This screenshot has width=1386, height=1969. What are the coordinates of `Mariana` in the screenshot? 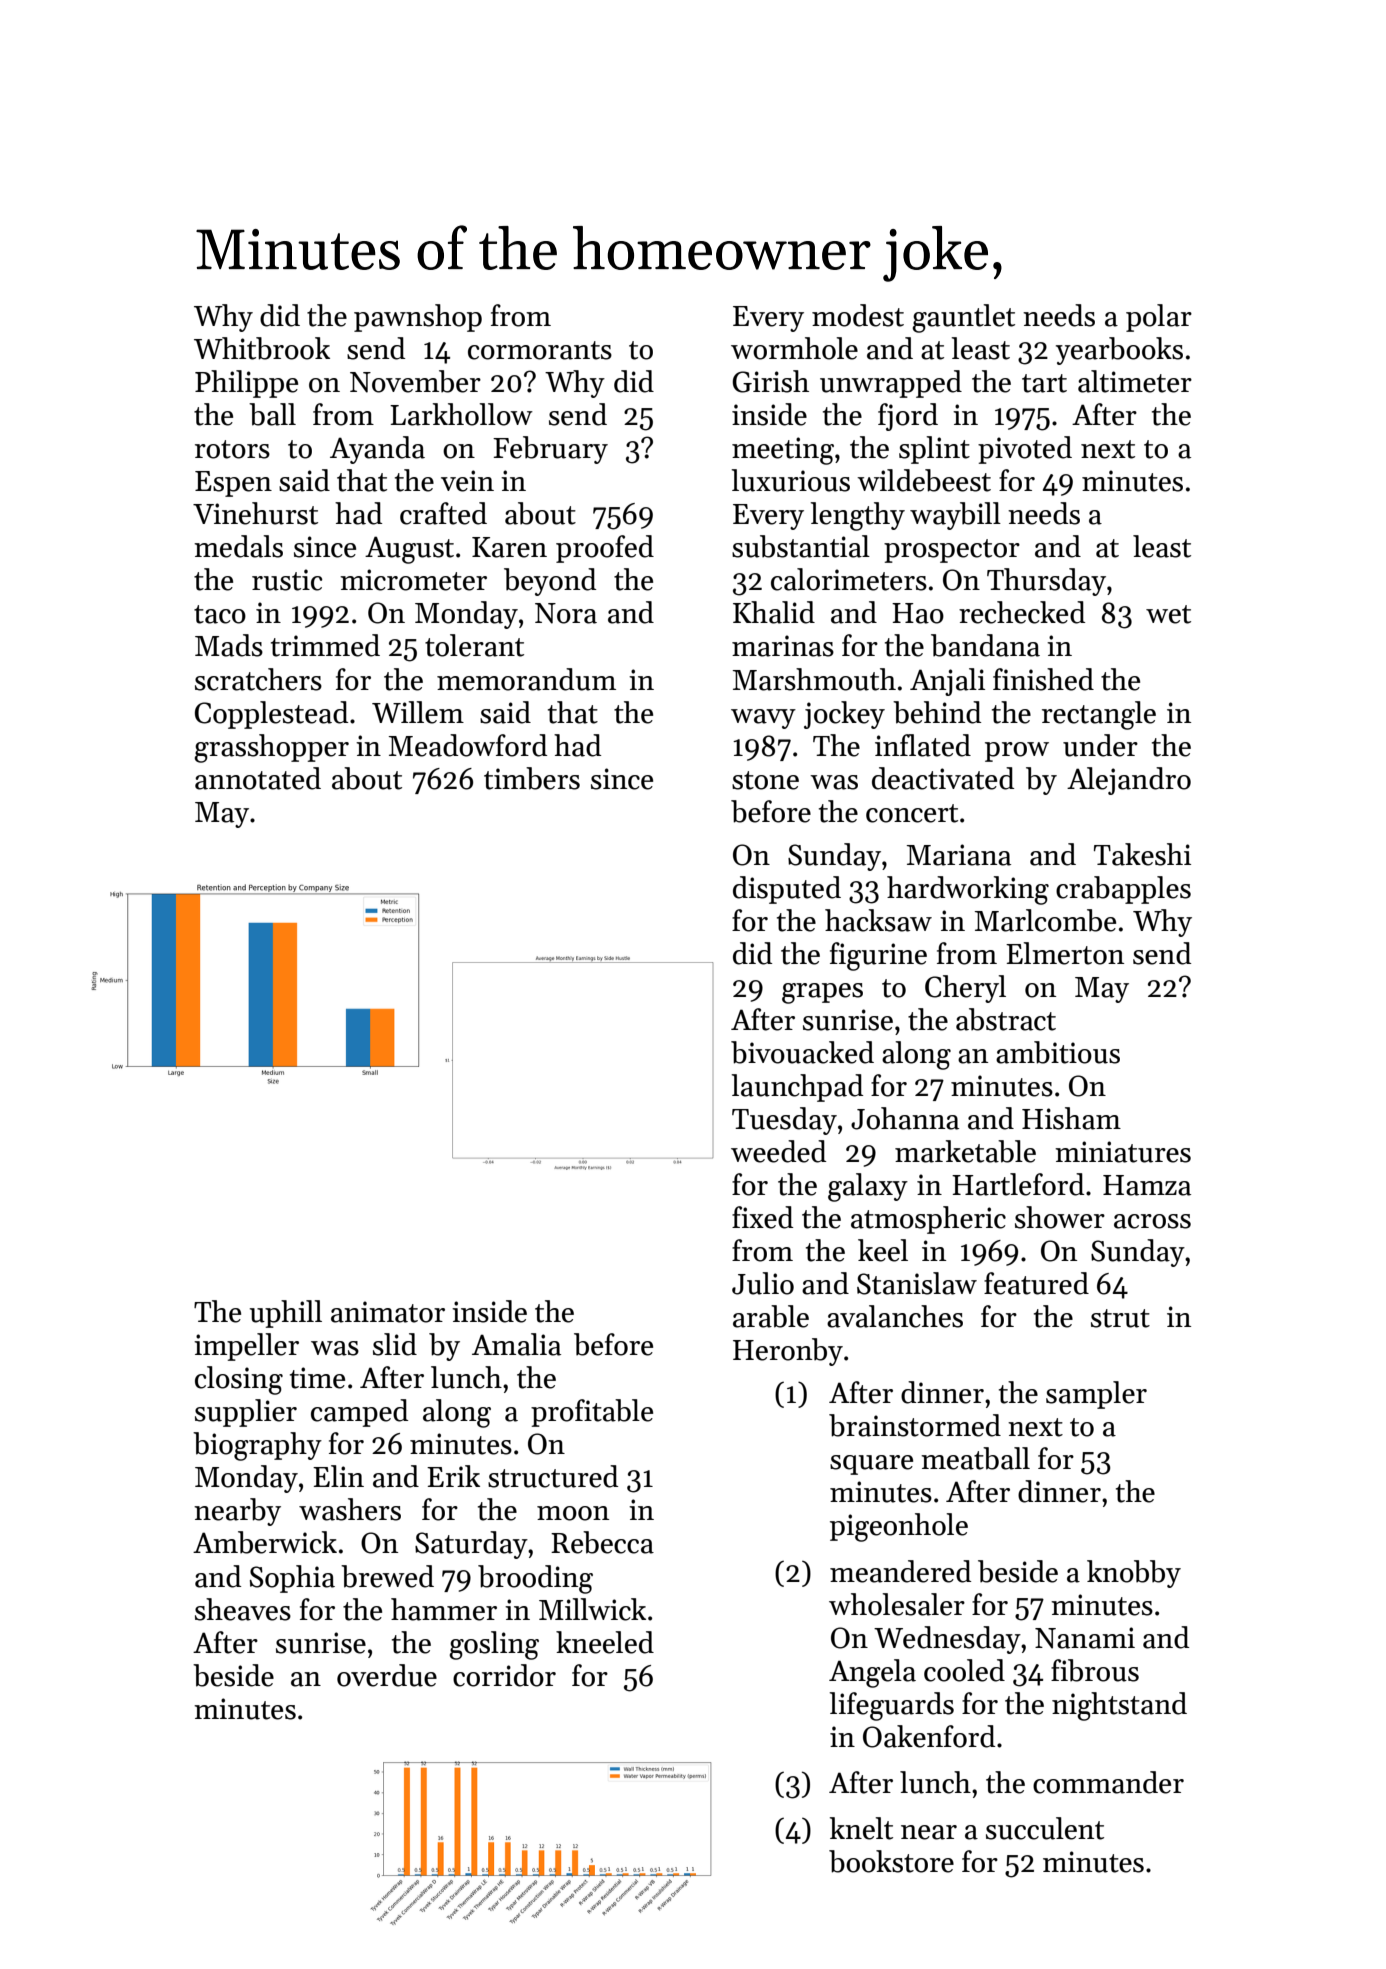 It's located at (959, 855).
